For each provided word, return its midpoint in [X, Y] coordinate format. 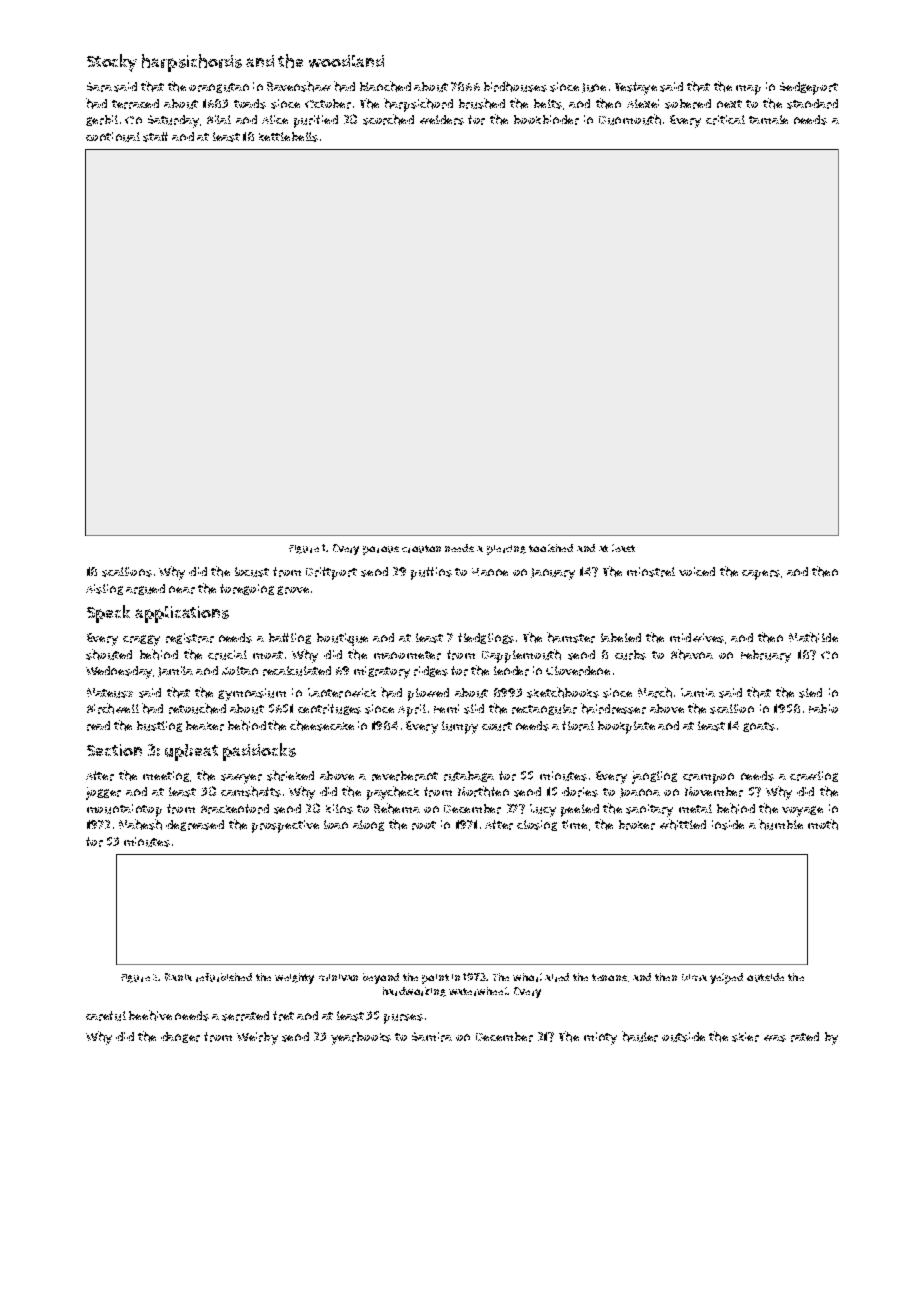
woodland [346, 61]
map [748, 90]
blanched [385, 86]
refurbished [224, 977]
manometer [407, 655]
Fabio [823, 708]
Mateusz [110, 693]
